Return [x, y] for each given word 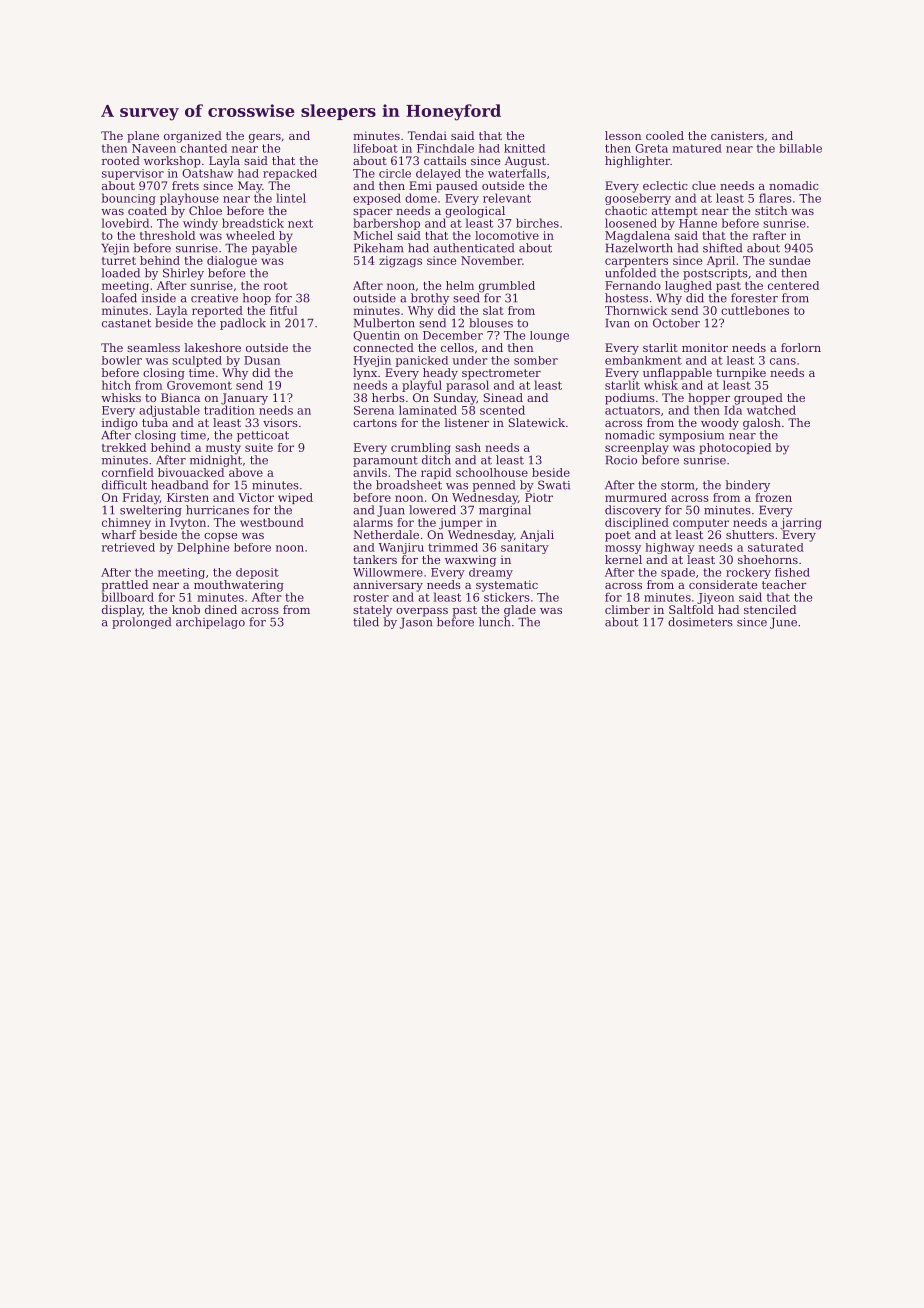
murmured [636, 497]
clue [704, 185]
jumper [461, 524]
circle [395, 173]
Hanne [698, 223]
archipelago [210, 623]
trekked [124, 447]
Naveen [154, 148]
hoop [257, 299]
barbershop [386, 224]
